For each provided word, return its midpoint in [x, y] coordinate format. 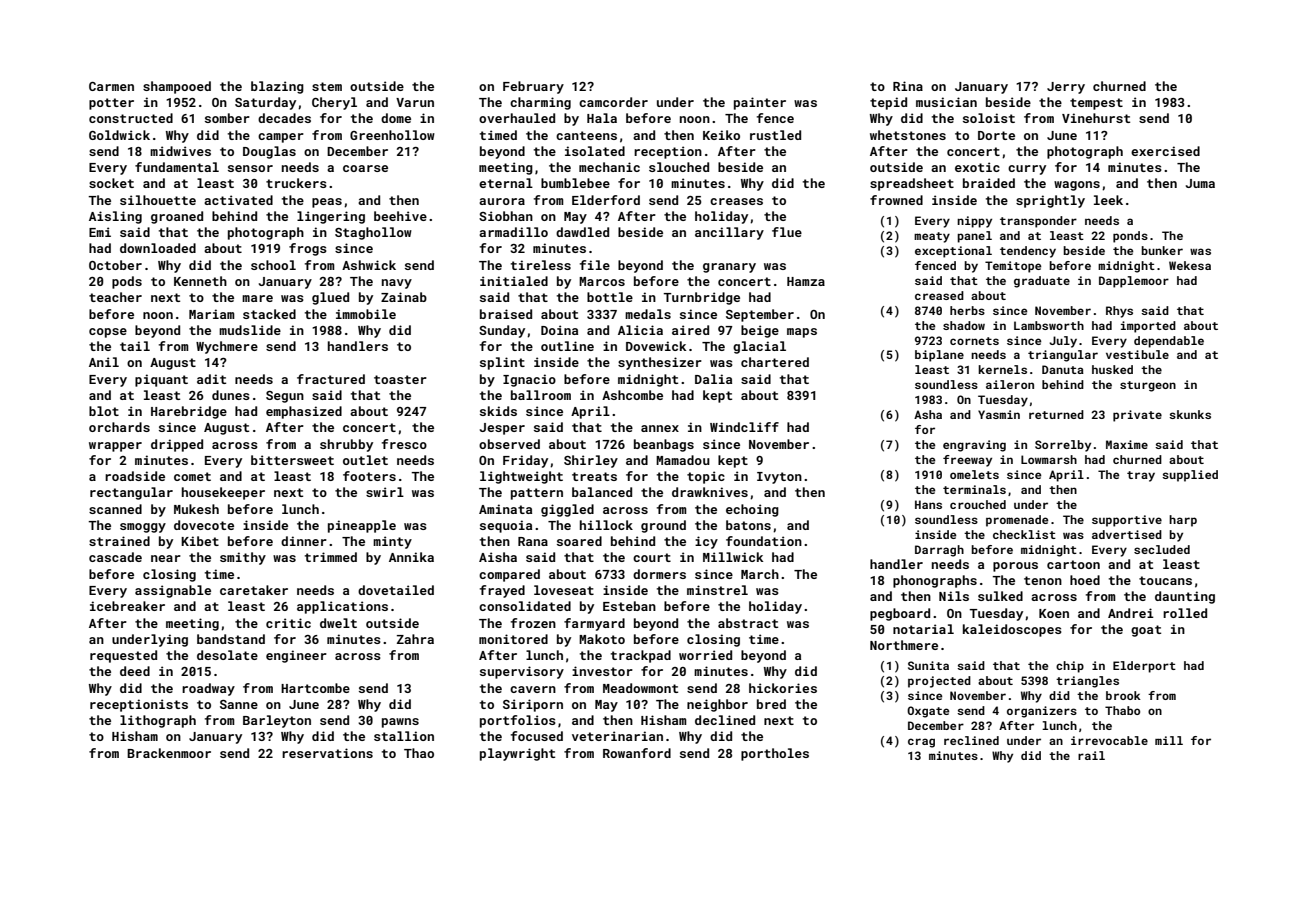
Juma [1200, 183]
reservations [327, 753]
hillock [606, 525]
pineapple [362, 526]
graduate [1042, 282]
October [115, 265]
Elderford [606, 200]
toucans [1165, 580]
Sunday [502, 331]
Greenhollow [392, 135]
